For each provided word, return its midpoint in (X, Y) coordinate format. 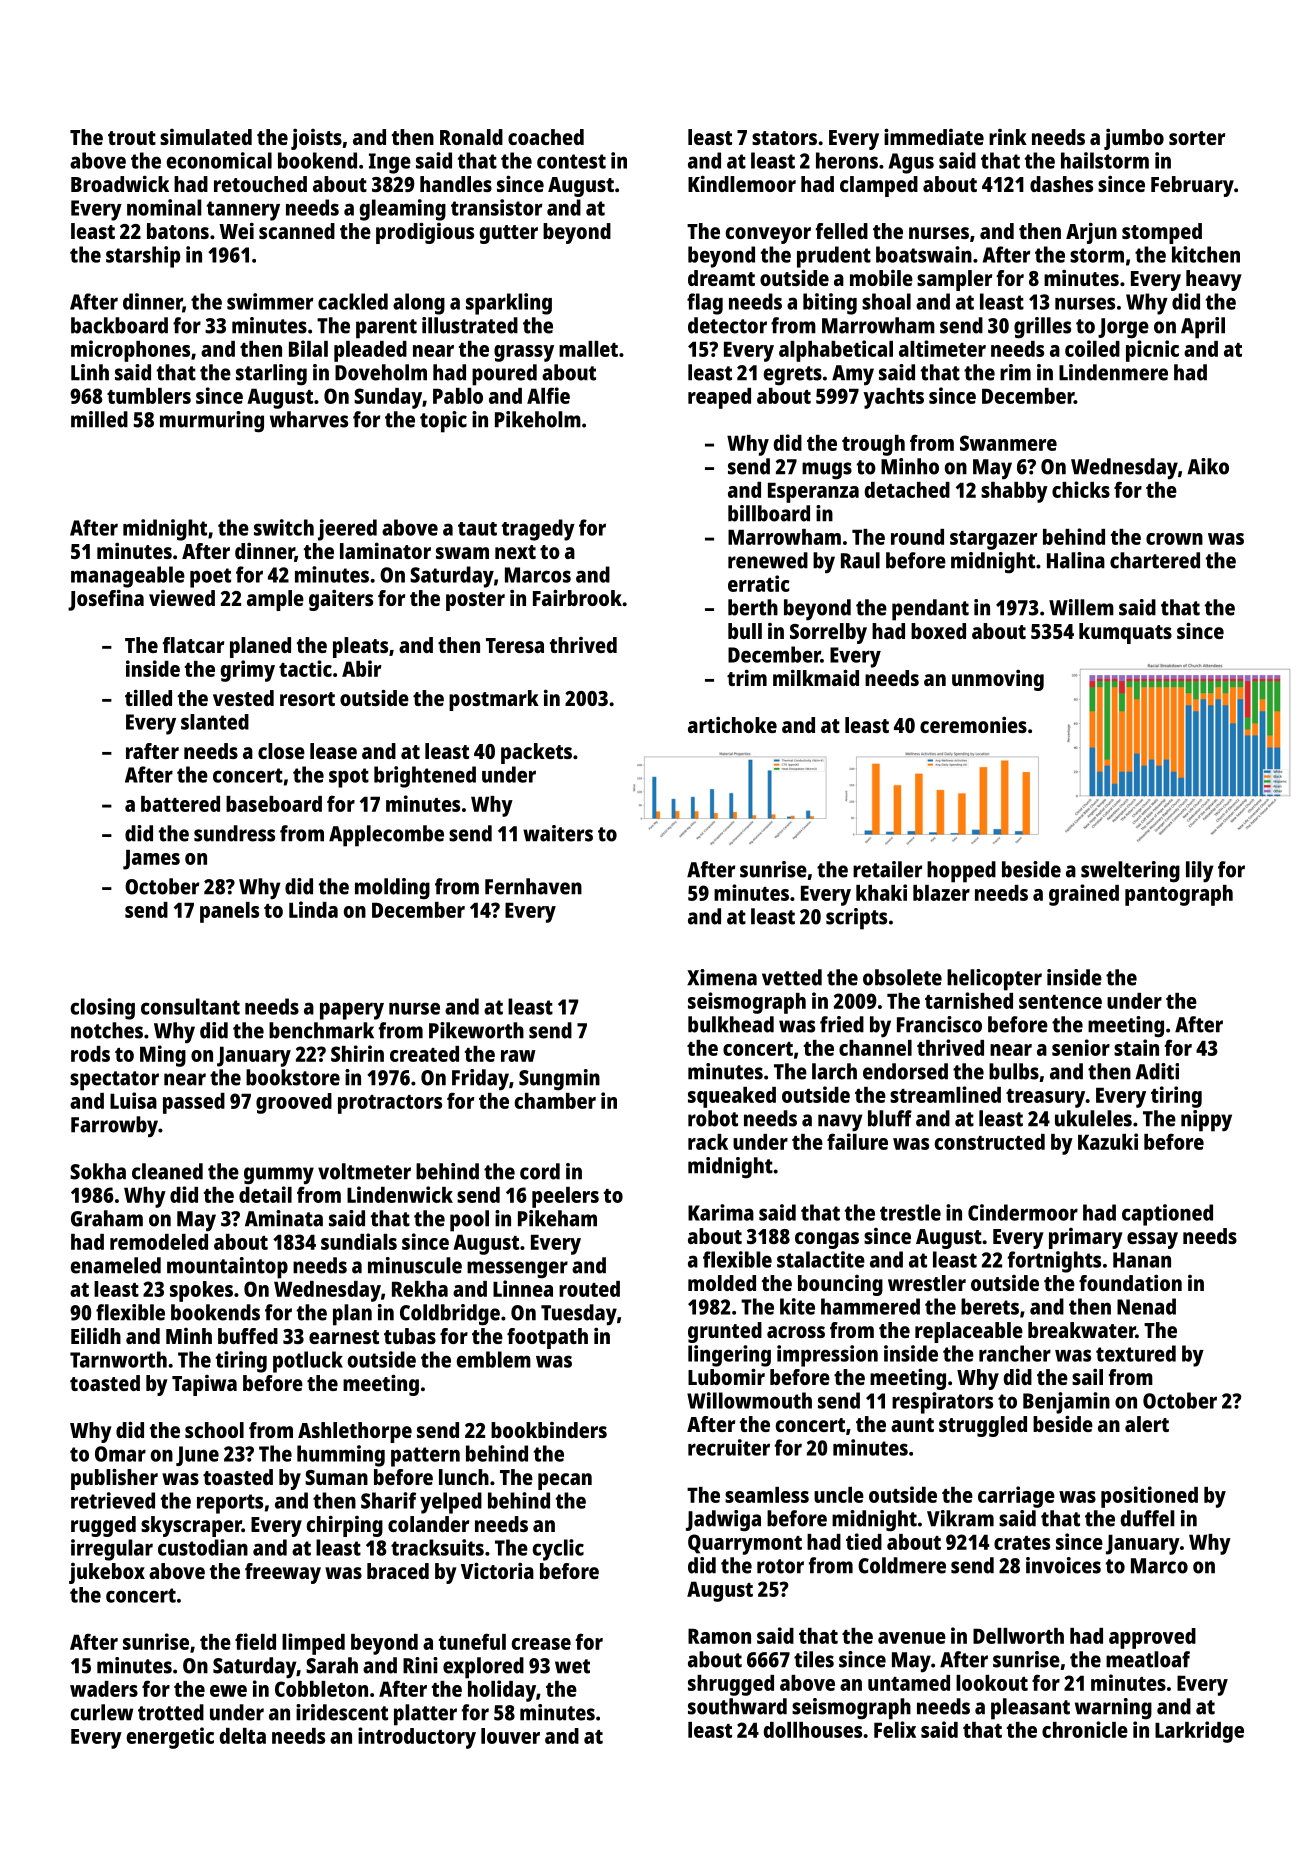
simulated (206, 137)
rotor (780, 1566)
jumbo (1134, 139)
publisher (114, 1479)
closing (103, 1009)
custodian (203, 1547)
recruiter (729, 1447)
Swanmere (1008, 443)
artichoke (732, 724)
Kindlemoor (742, 183)
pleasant (1030, 1709)
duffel (1147, 1518)
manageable (128, 577)
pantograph (1179, 895)
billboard (769, 513)
